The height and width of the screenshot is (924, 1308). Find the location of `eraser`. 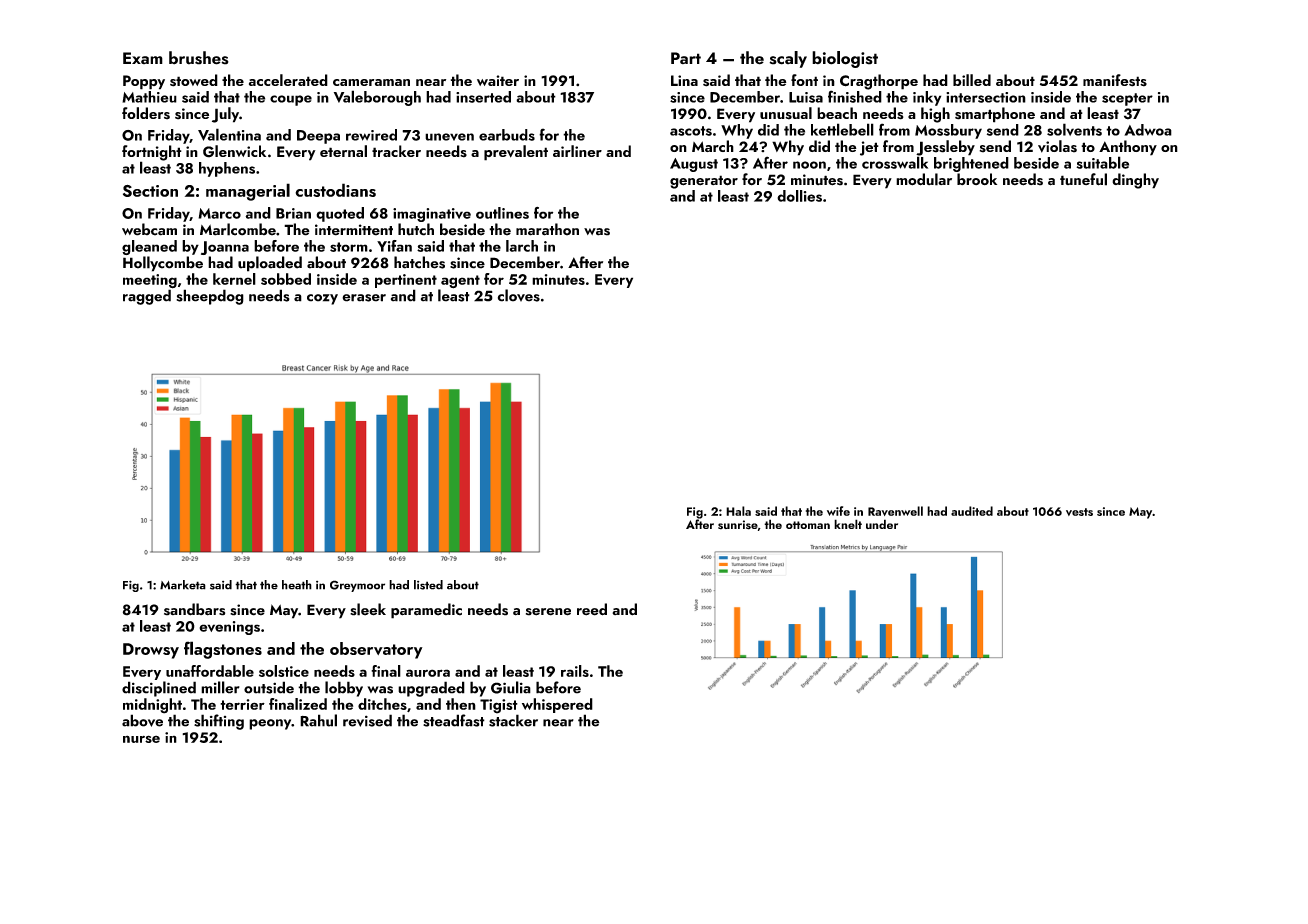

eraser is located at coordinates (364, 298).
